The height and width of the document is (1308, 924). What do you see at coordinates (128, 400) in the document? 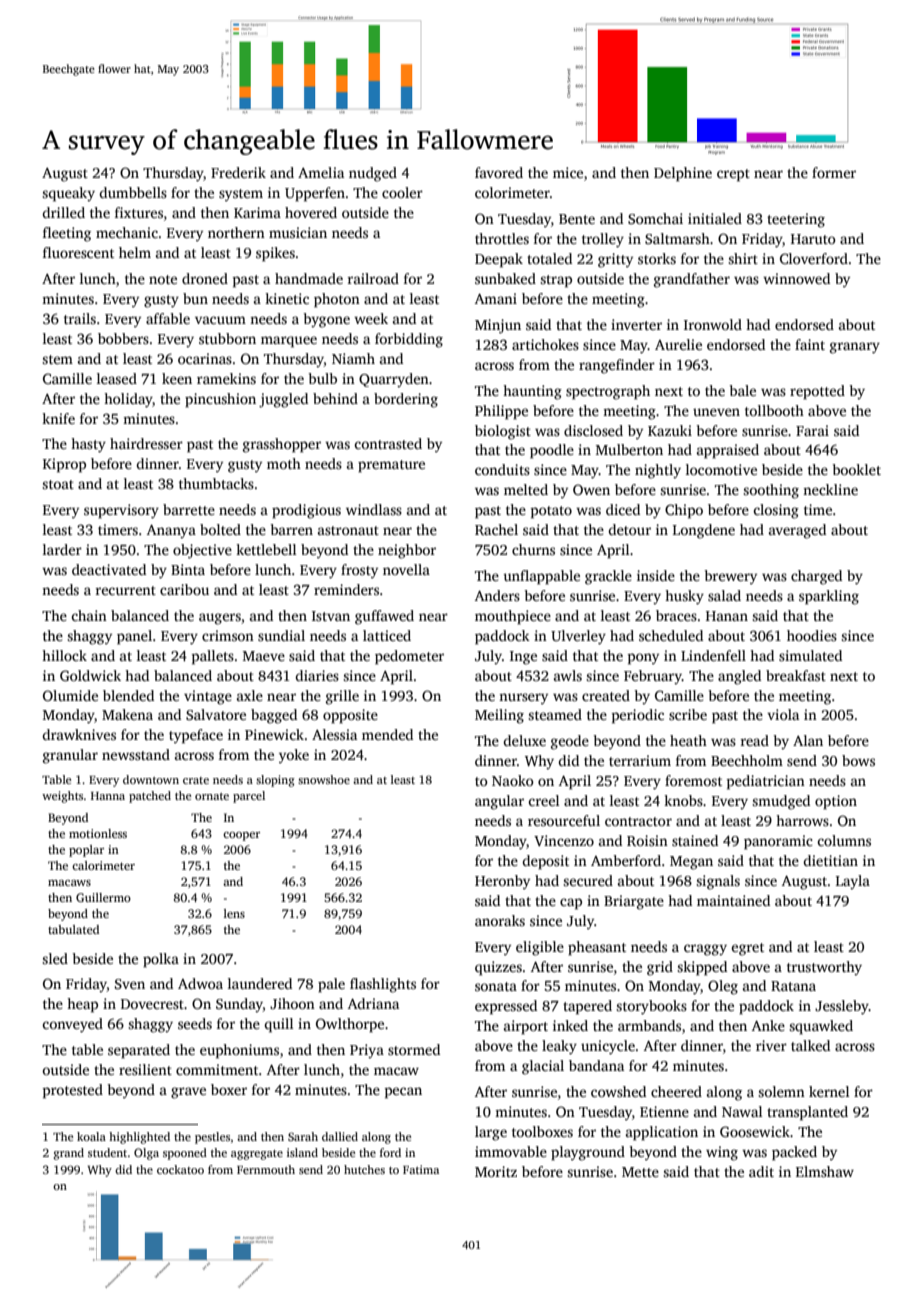
I see `holiday` at bounding box center [128, 400].
